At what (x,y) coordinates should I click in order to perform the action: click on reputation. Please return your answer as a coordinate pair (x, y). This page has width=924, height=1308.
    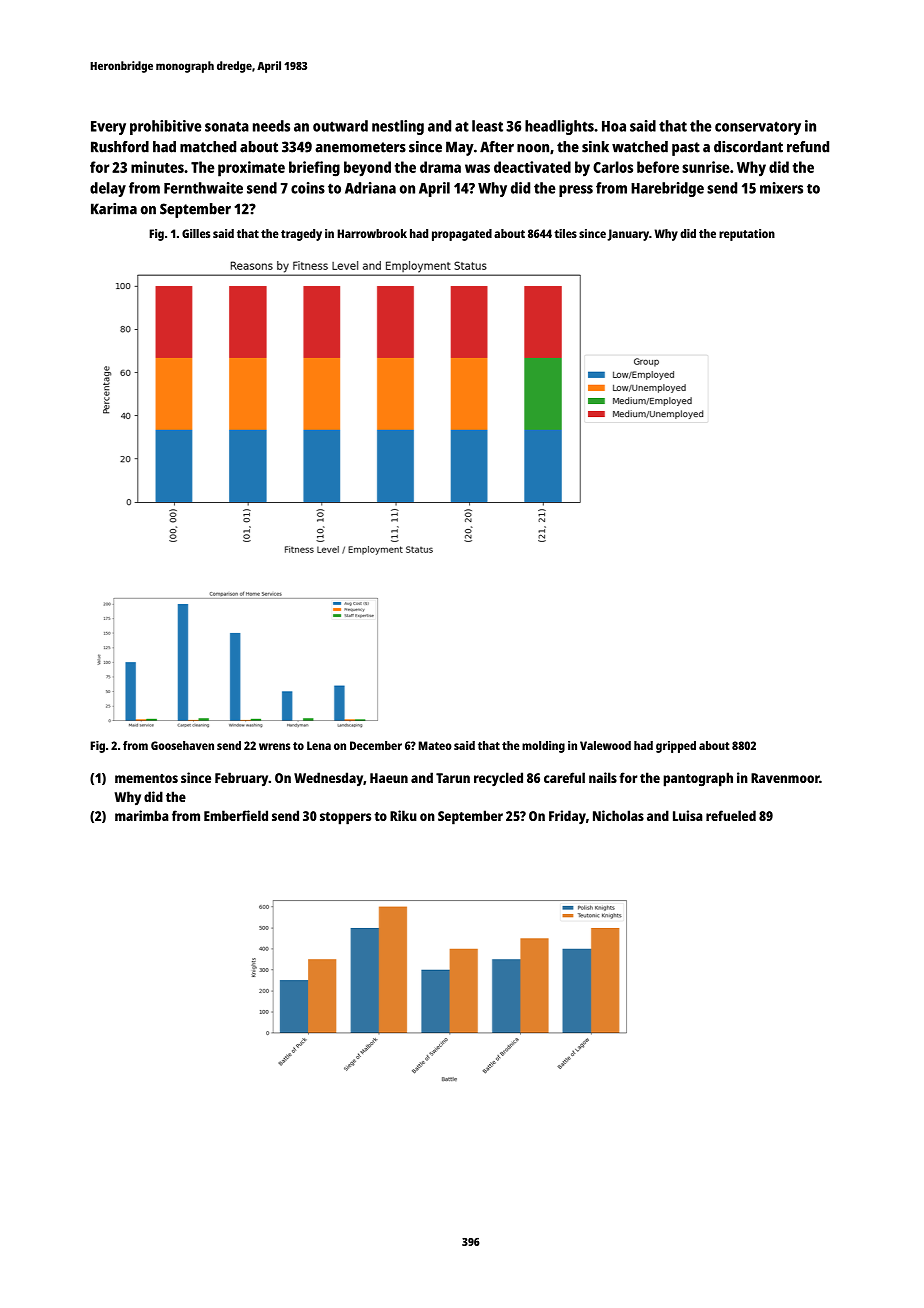
    Looking at the image, I should click on (747, 235).
